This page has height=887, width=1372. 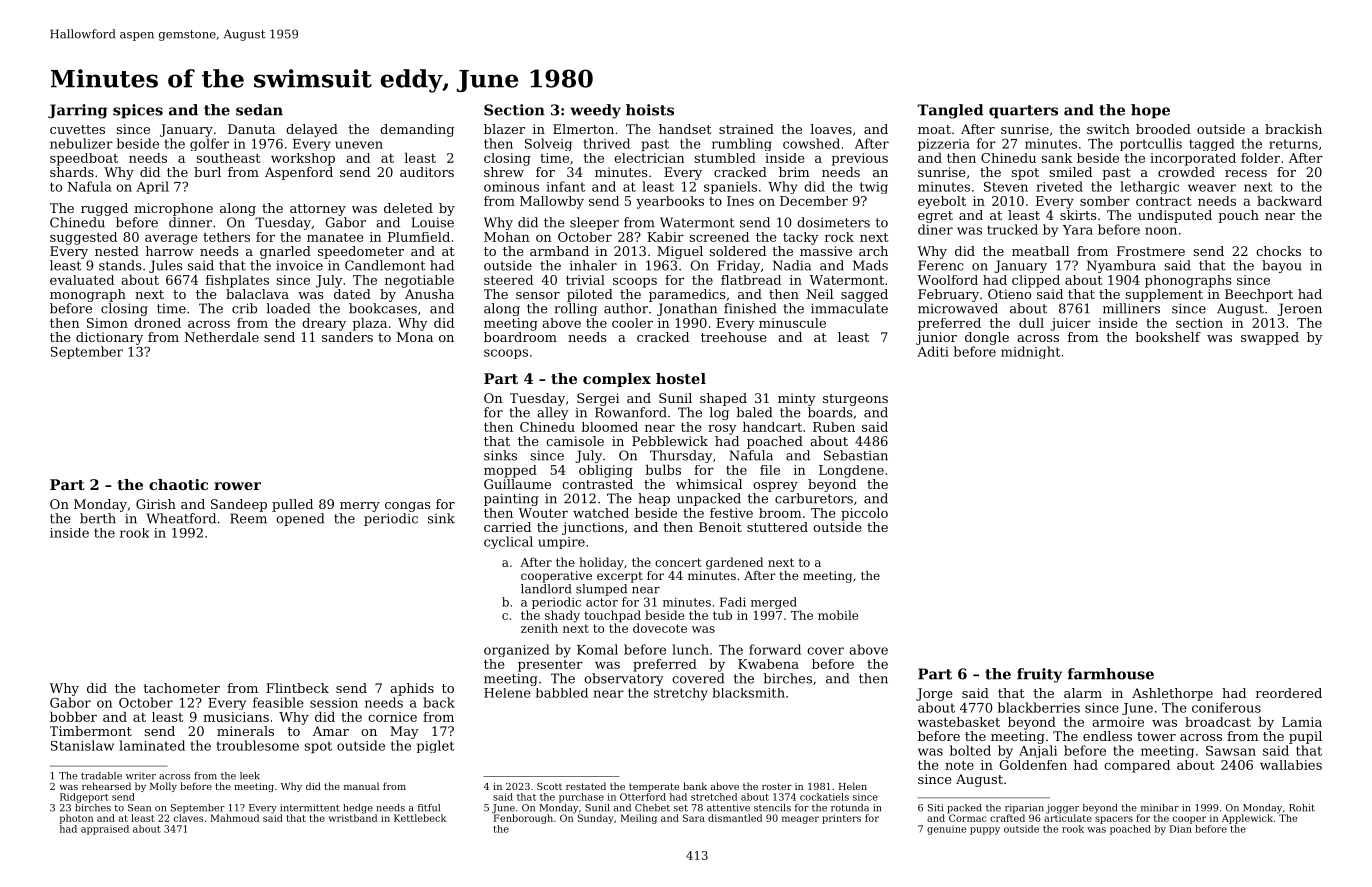 I want to click on monograph, so click(x=88, y=295).
